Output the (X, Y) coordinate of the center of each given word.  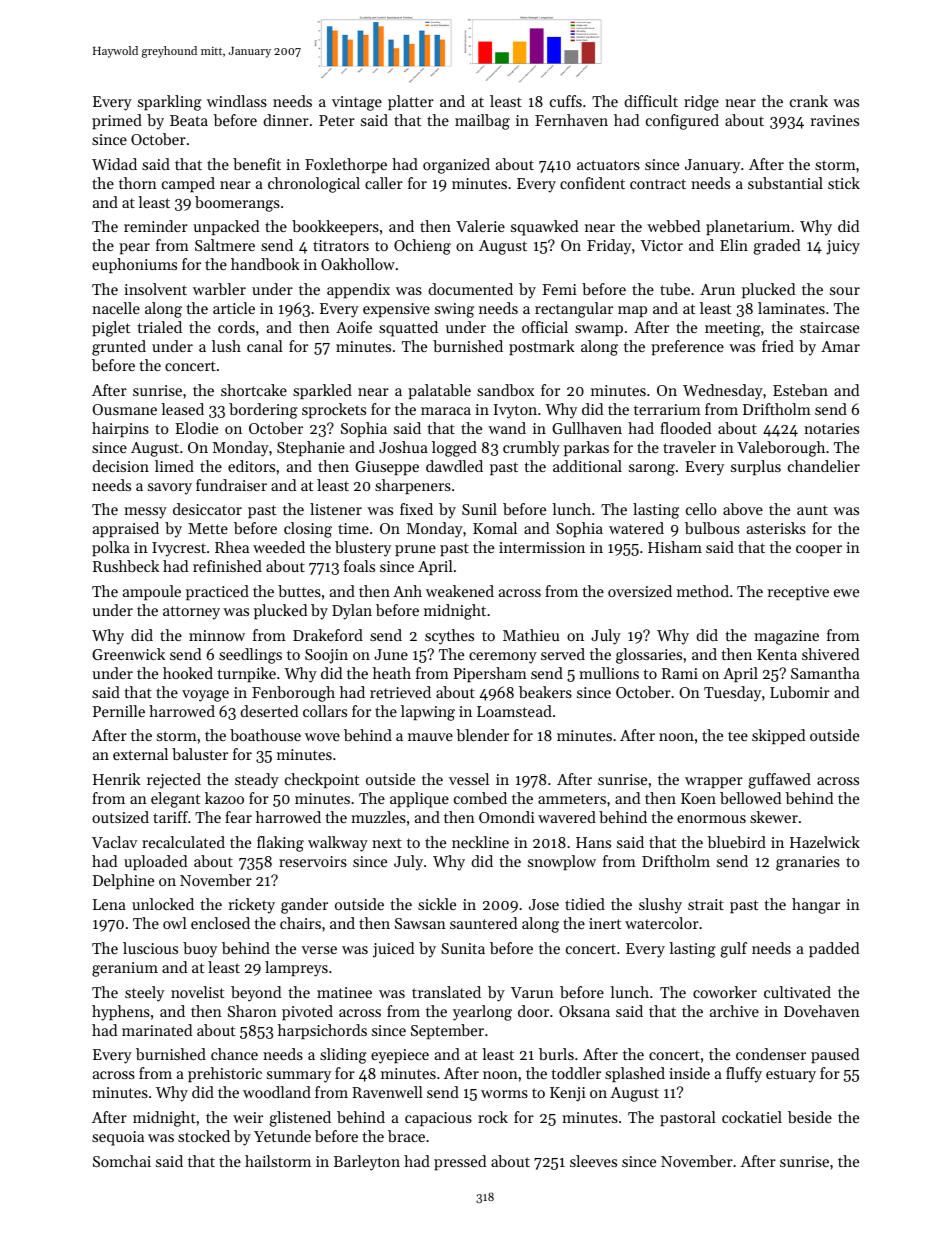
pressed (460, 1162)
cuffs (566, 101)
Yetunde (282, 1136)
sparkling (170, 103)
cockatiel (752, 1117)
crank (809, 101)
